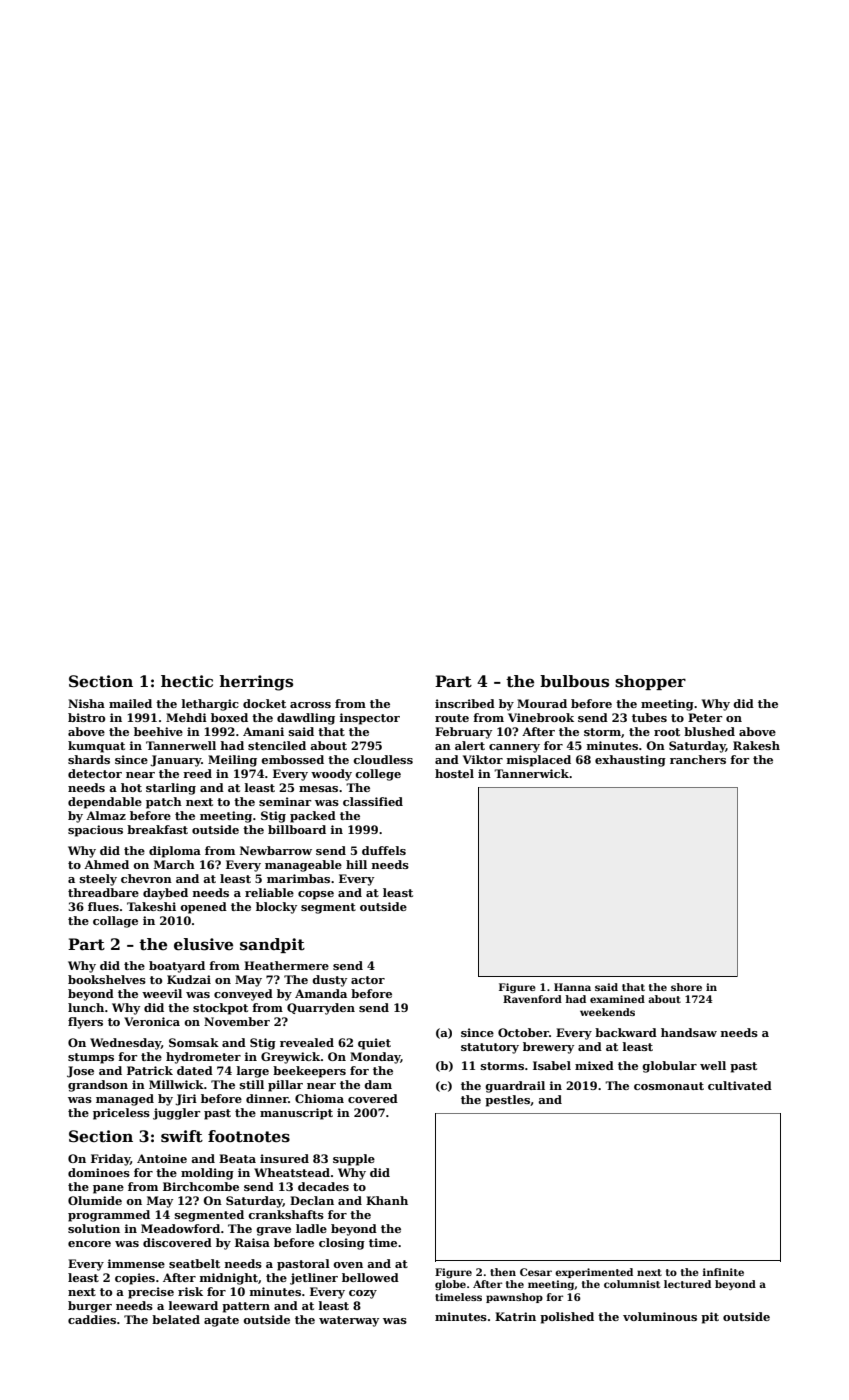 Image resolution: width=849 pixels, height=1400 pixels. What do you see at coordinates (92, 1319) in the screenshot?
I see `caddies` at bounding box center [92, 1319].
